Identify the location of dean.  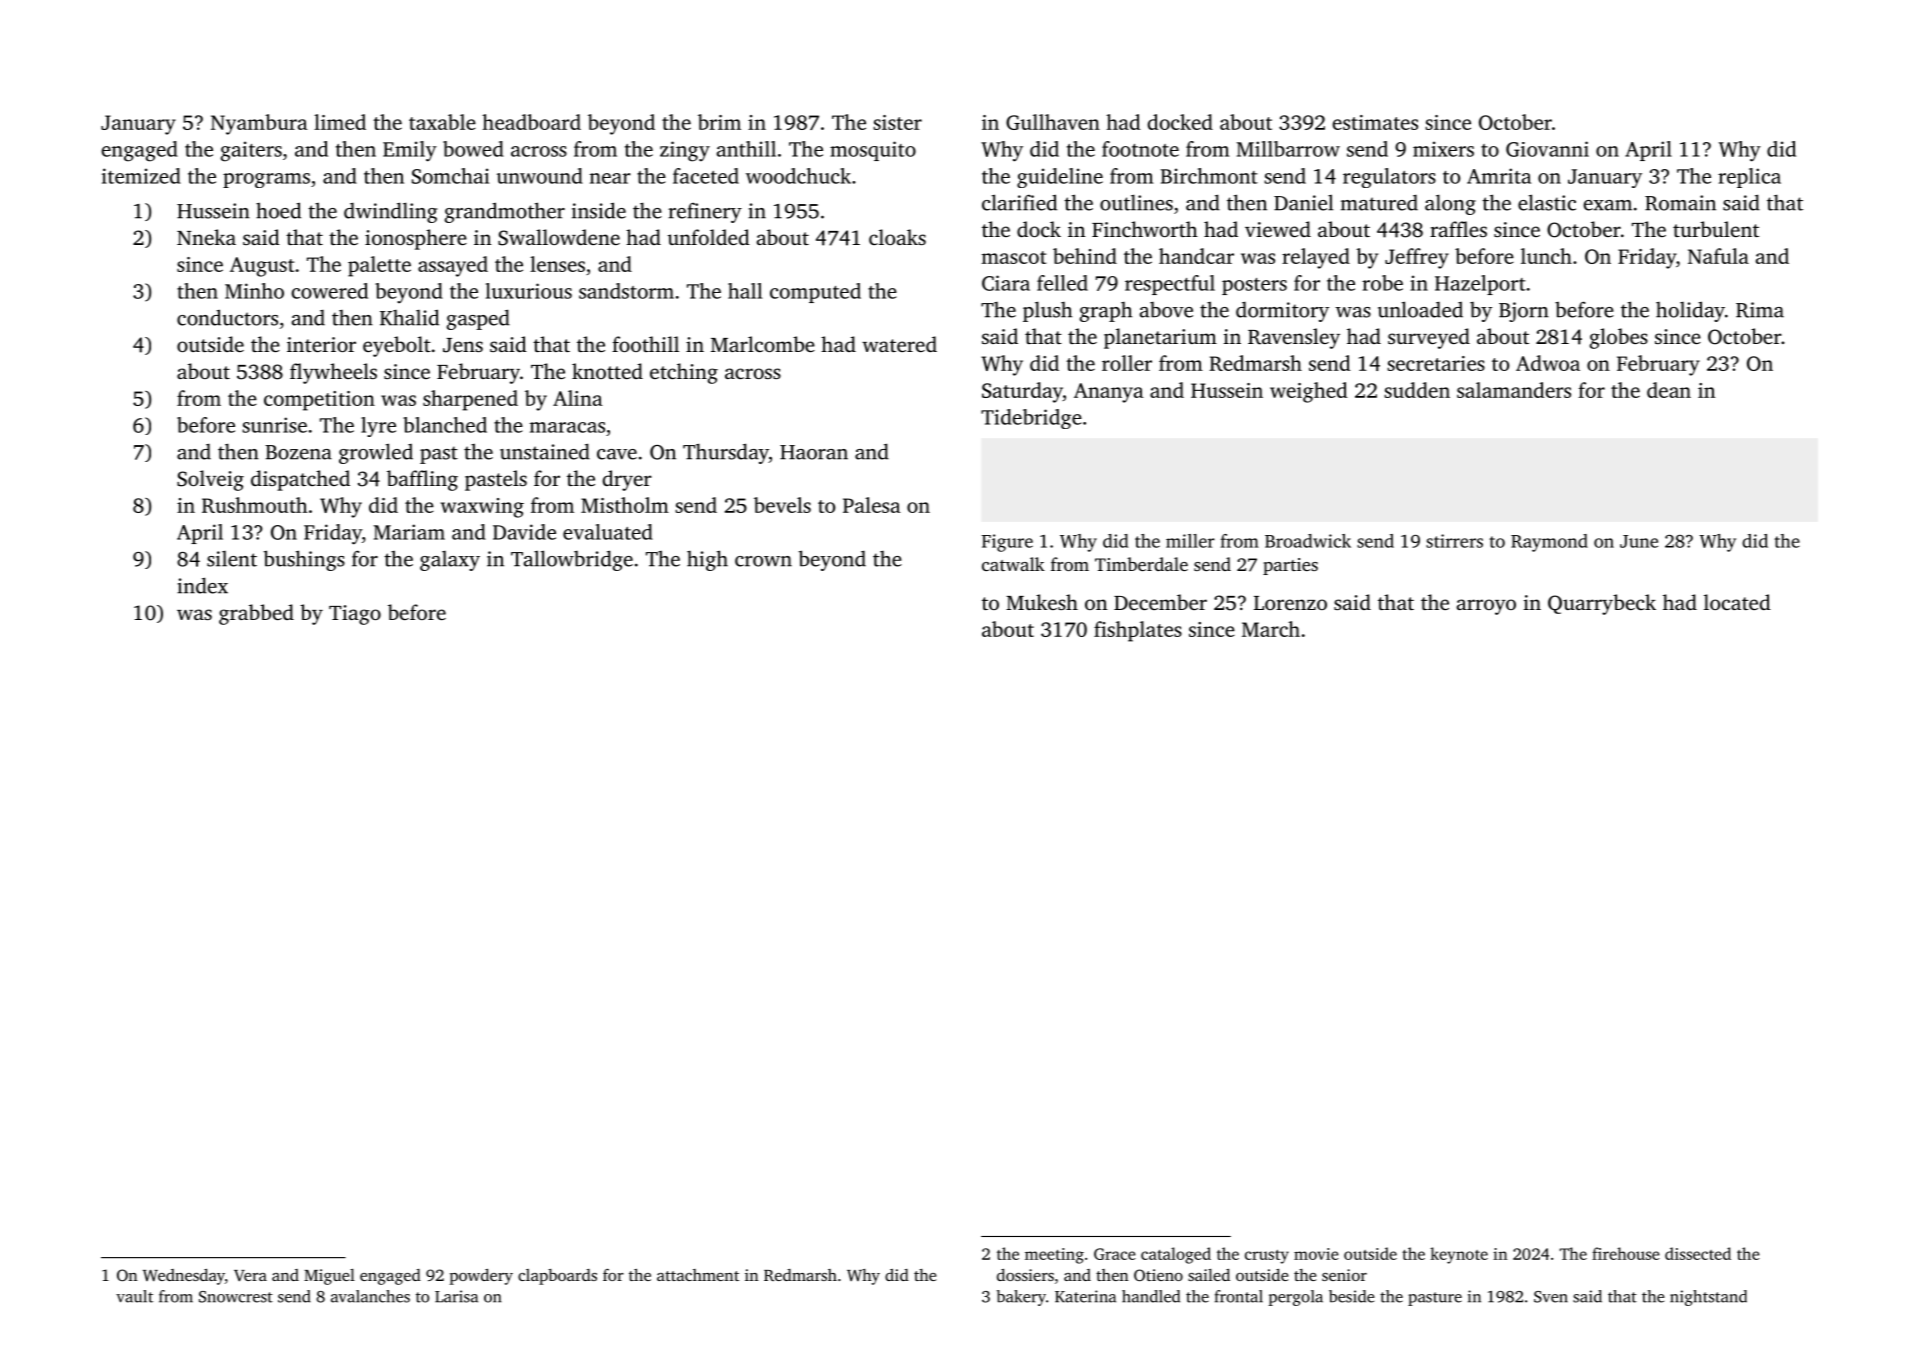
(1669, 390).
